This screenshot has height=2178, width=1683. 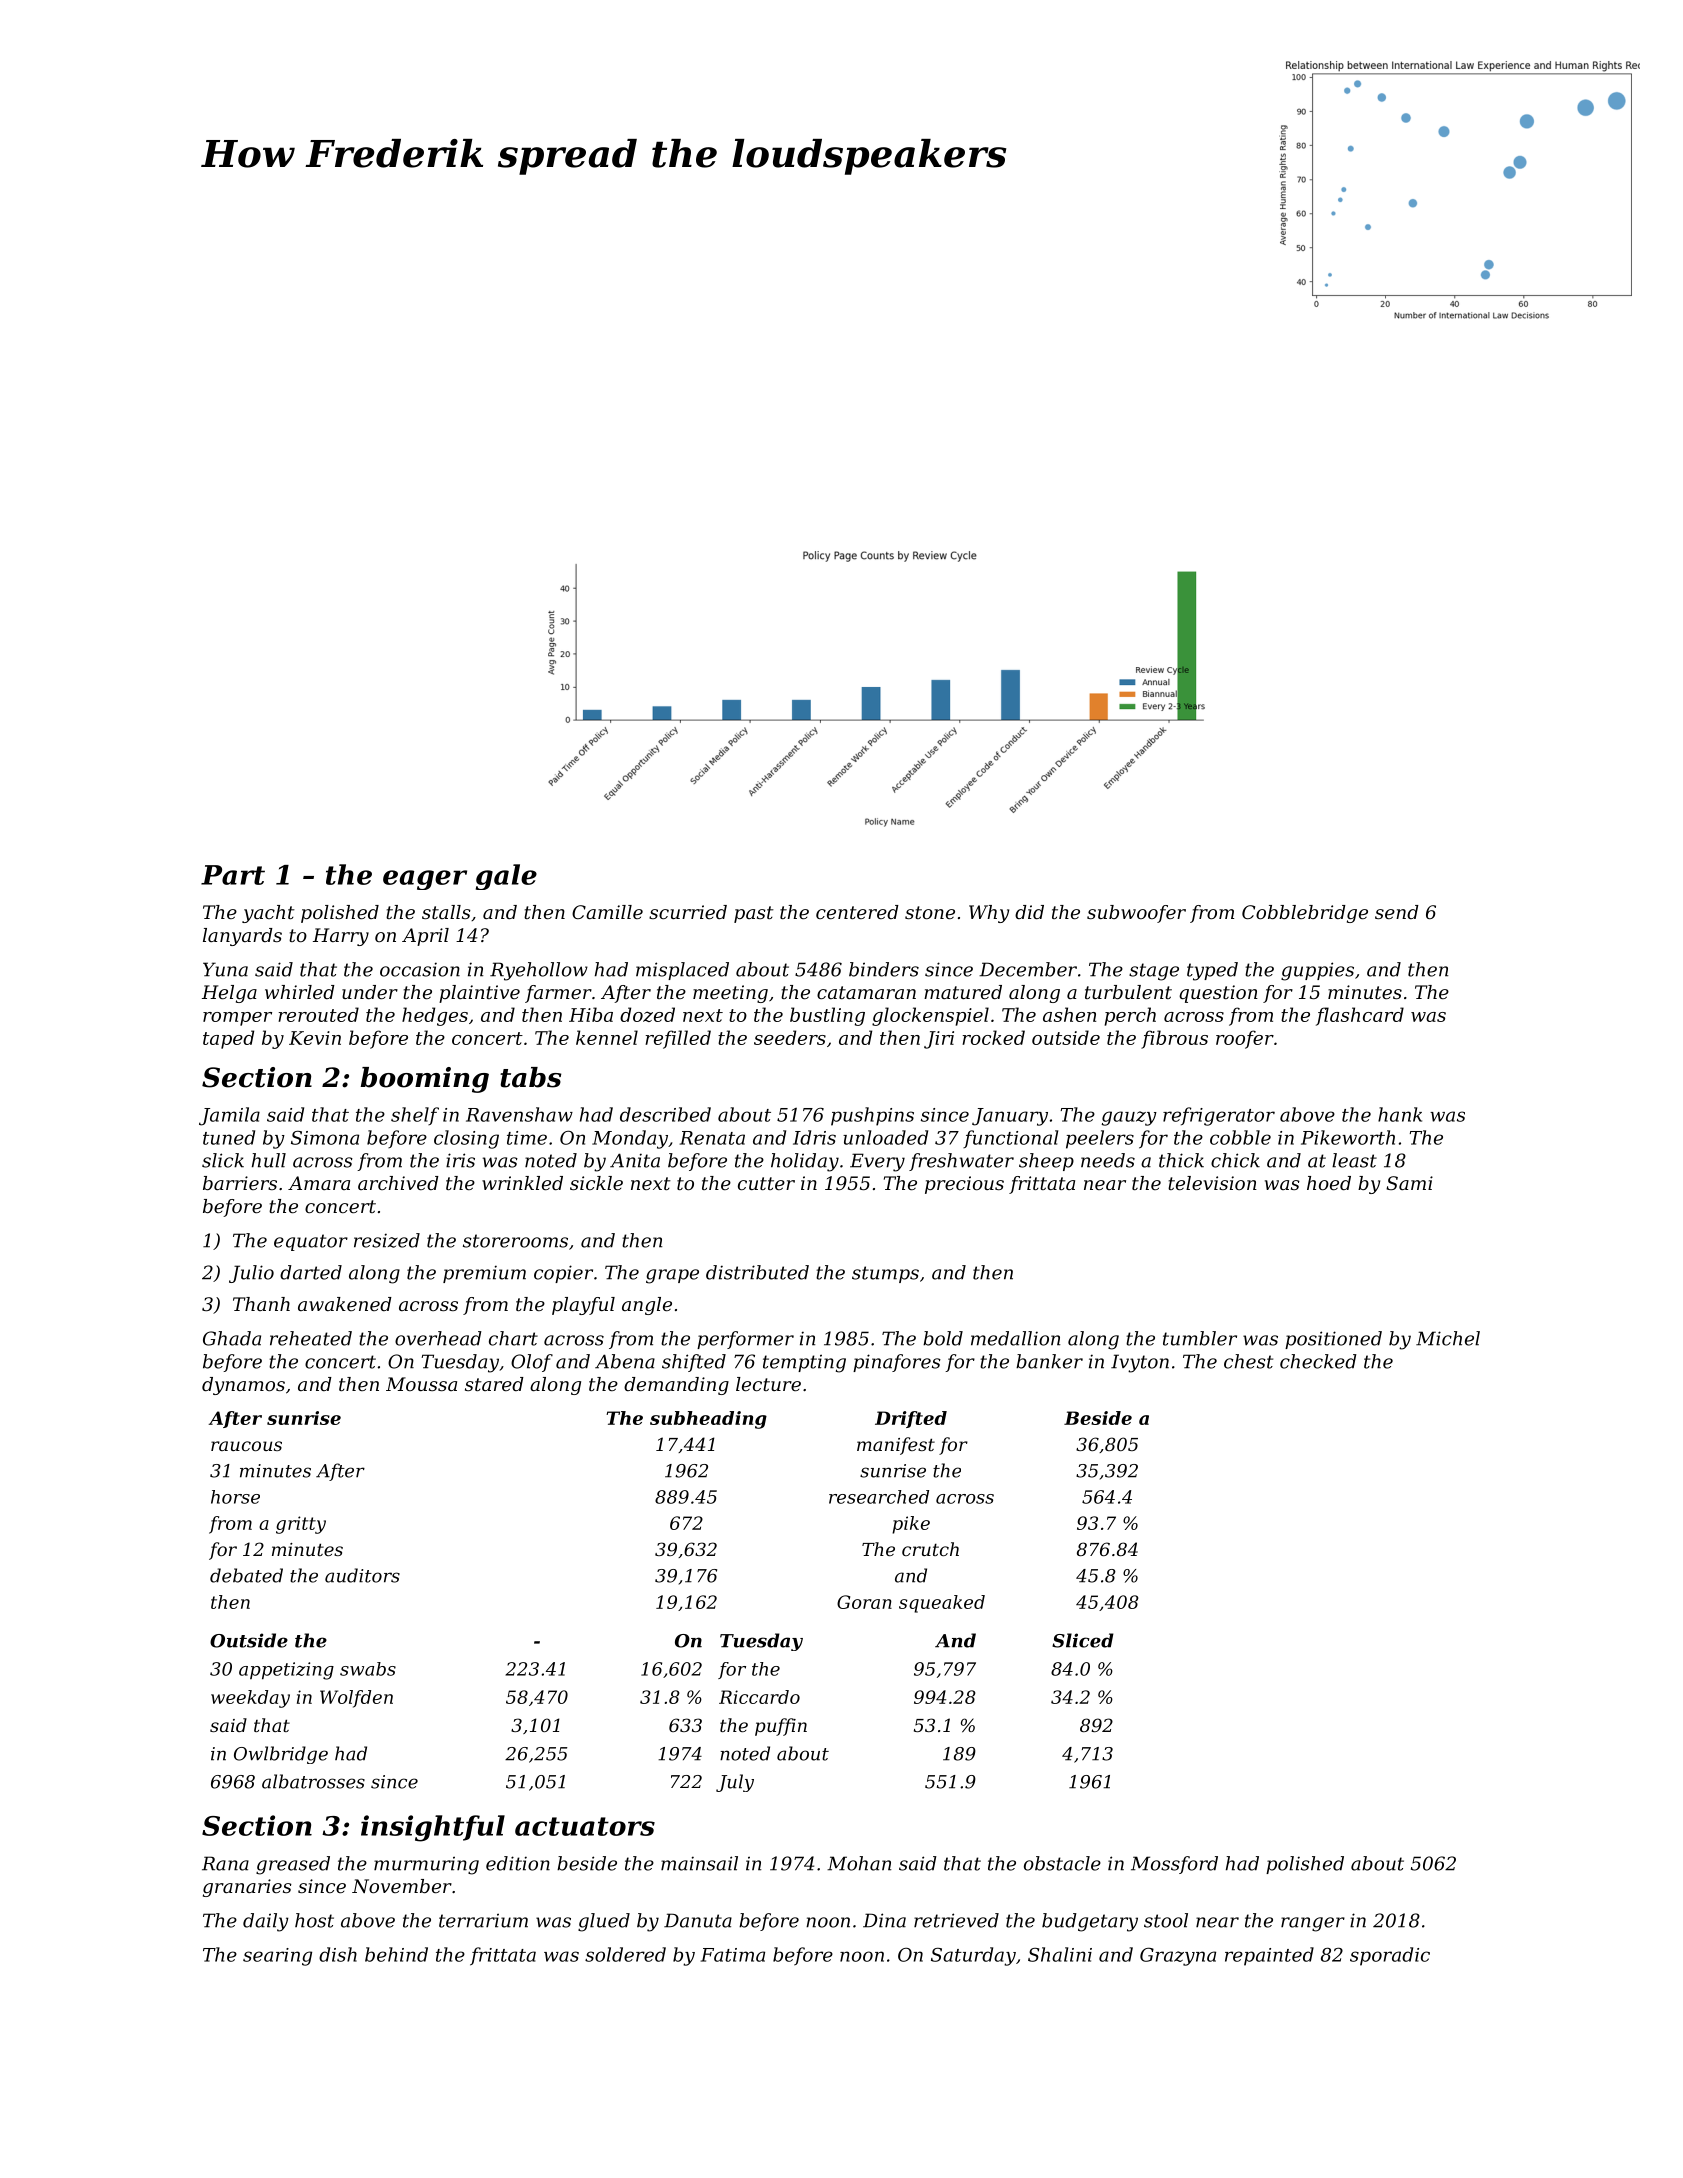 What do you see at coordinates (225, 969) in the screenshot?
I see `Yuna` at bounding box center [225, 969].
